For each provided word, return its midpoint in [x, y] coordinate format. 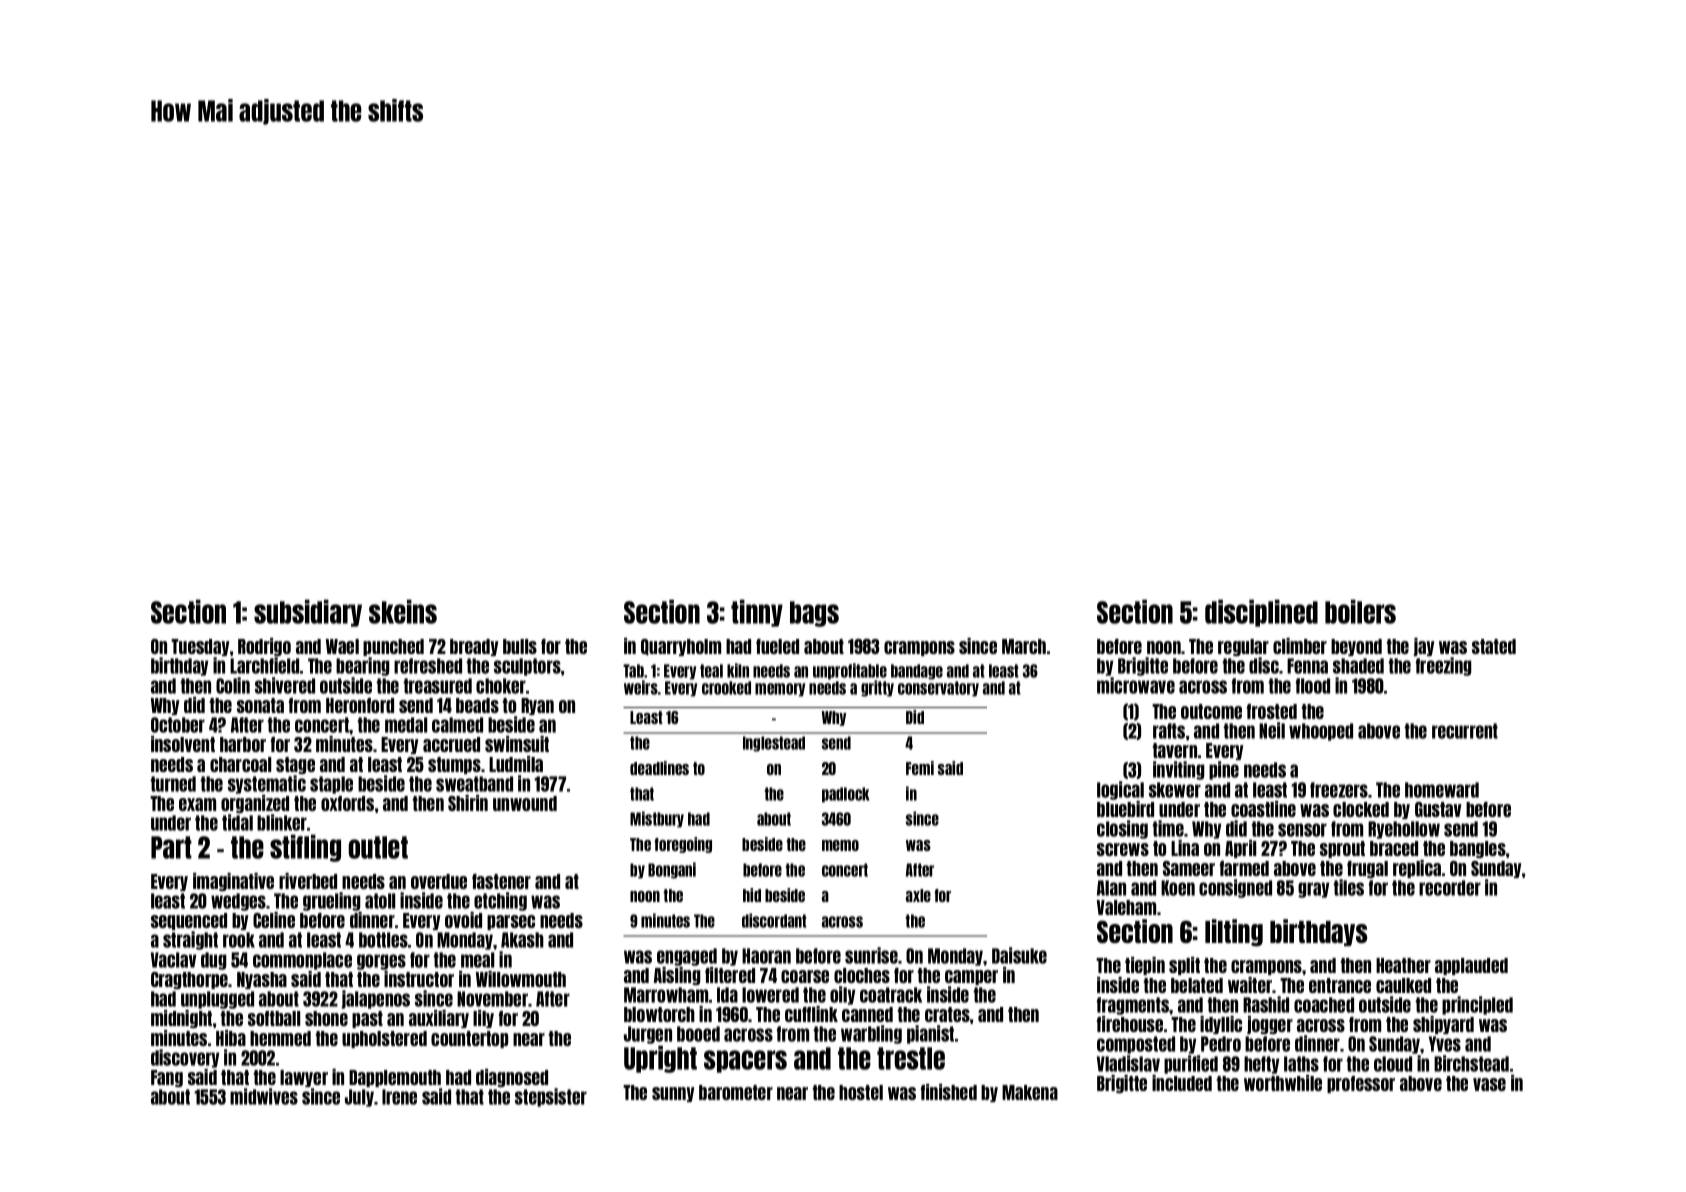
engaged [687, 957]
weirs [641, 687]
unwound [525, 803]
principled [1477, 1005]
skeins [403, 611]
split [1184, 966]
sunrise [871, 955]
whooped [1321, 732]
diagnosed [512, 1078]
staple [331, 785]
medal [406, 725]
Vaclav [173, 960]
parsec [511, 922]
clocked [1361, 809]
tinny [757, 613]
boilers [1360, 611]
